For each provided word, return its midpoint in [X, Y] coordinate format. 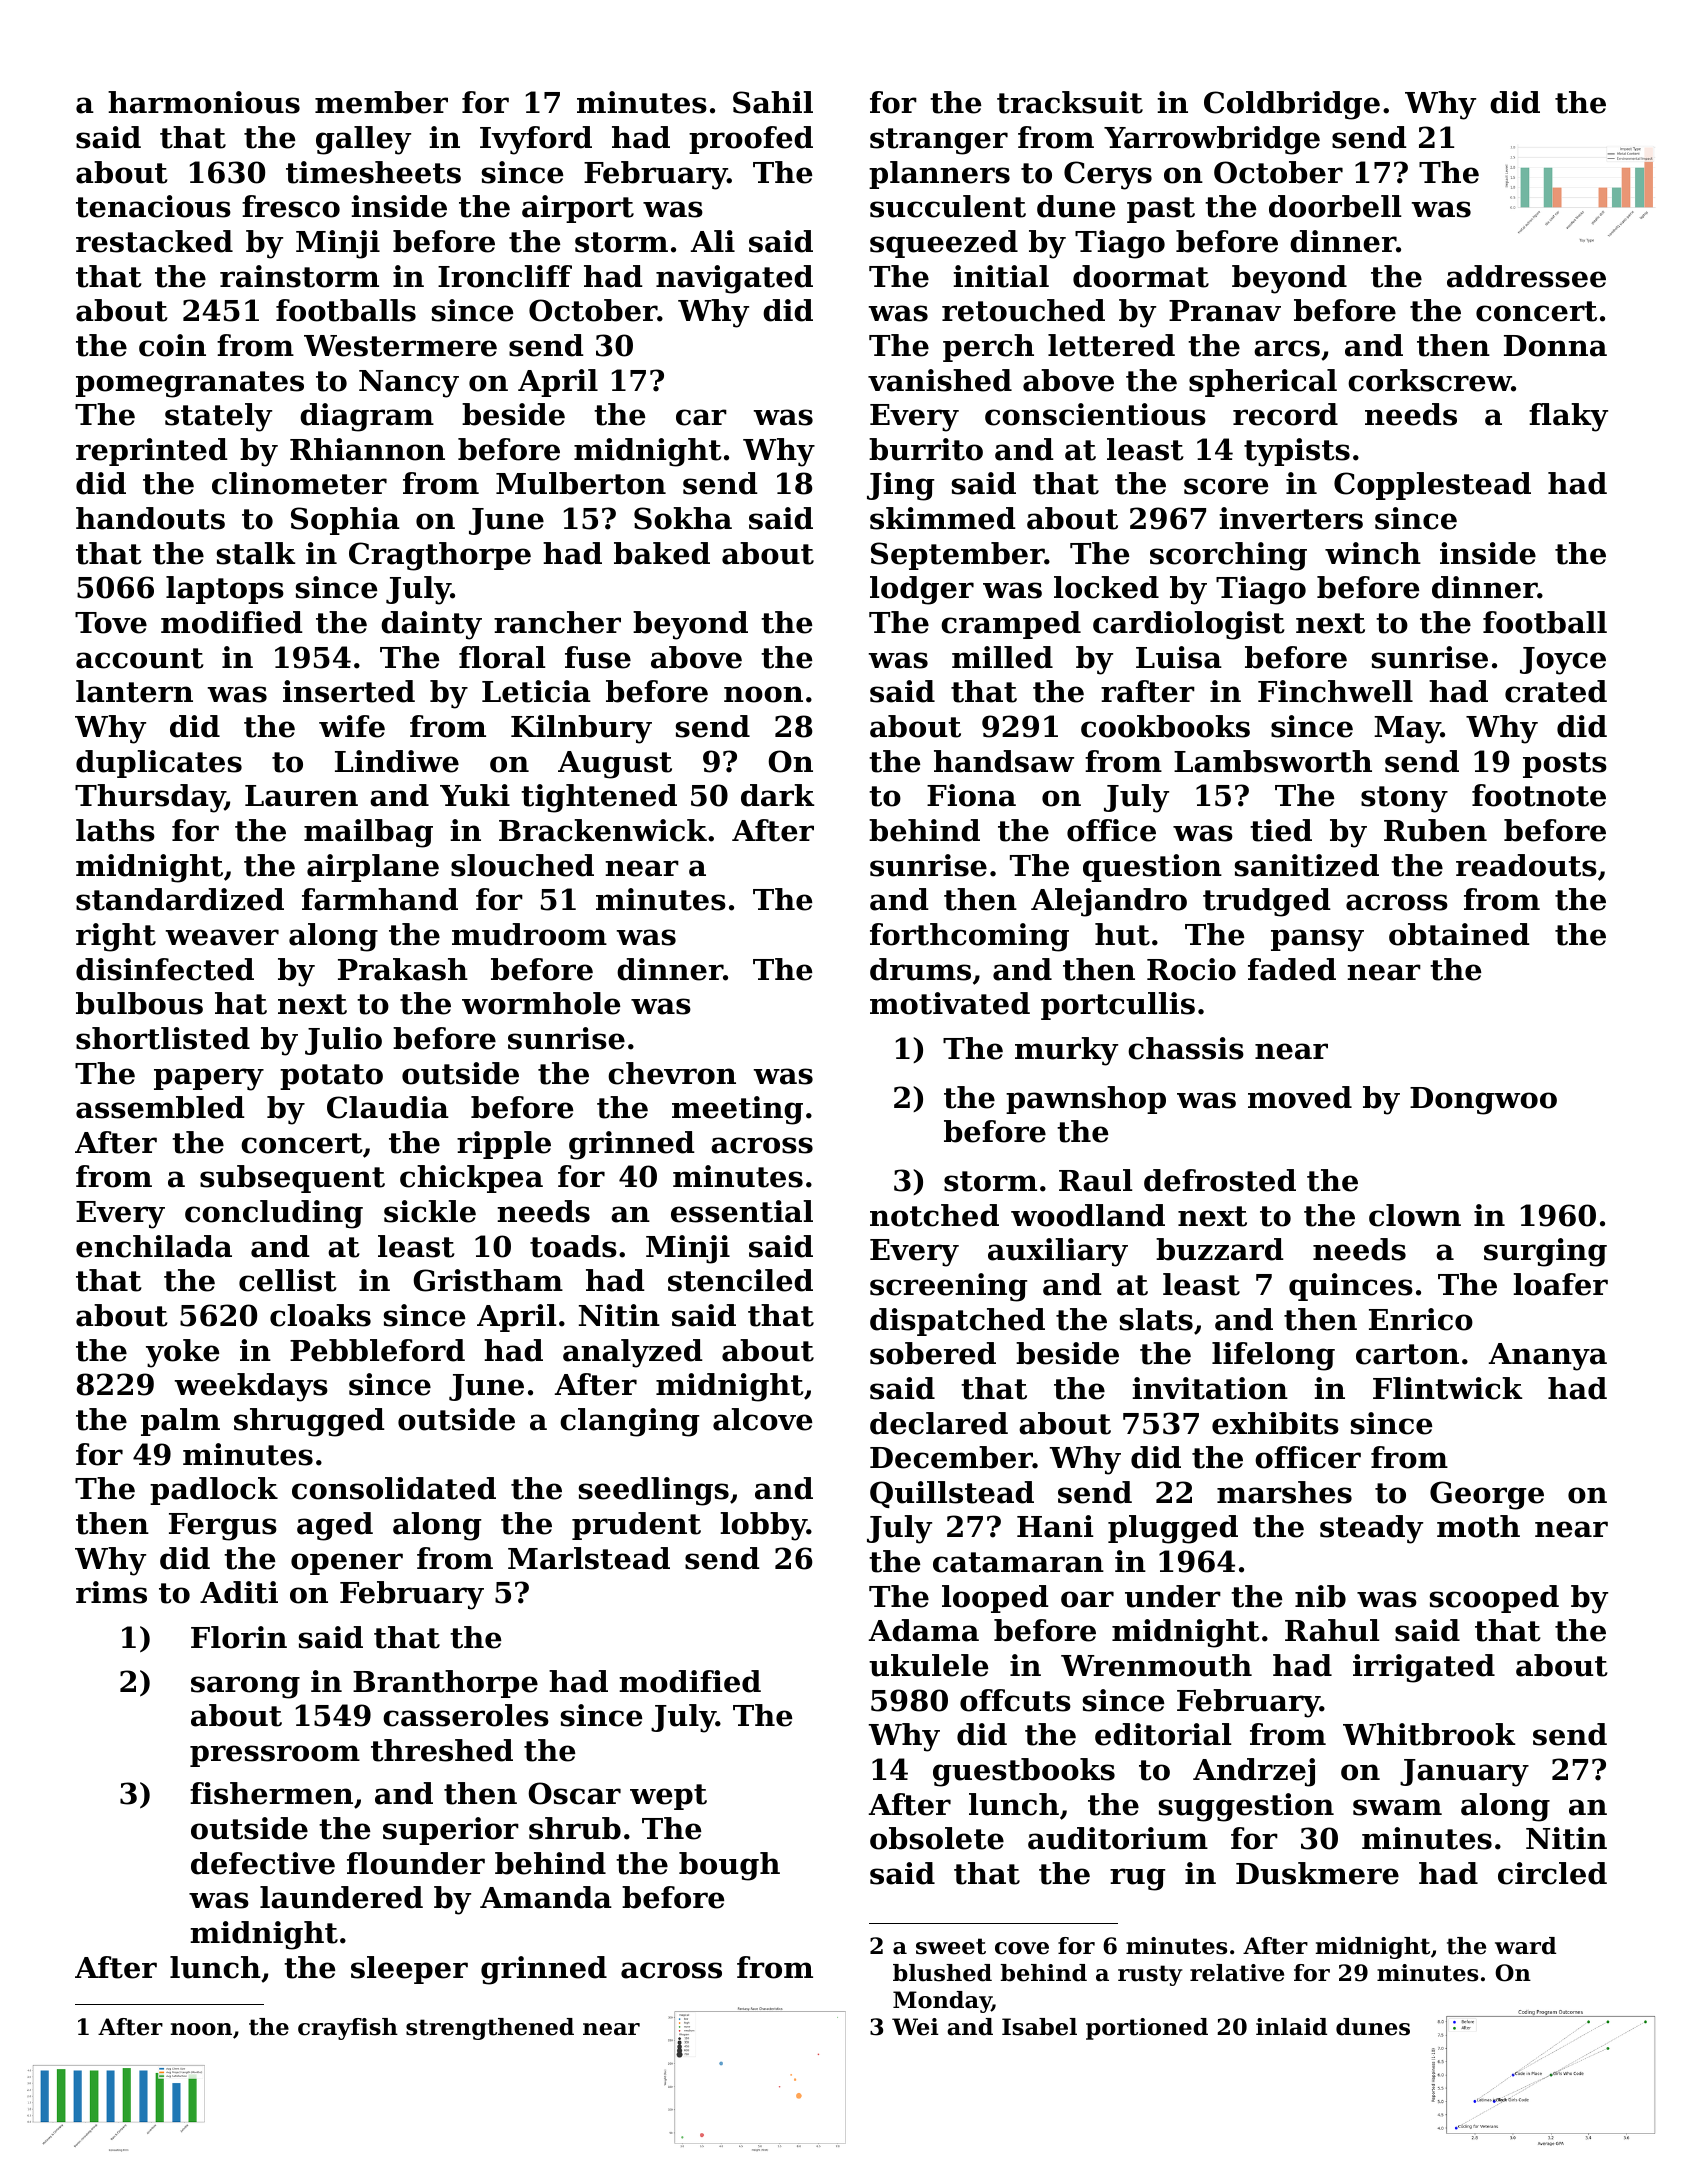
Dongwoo [1483, 1101]
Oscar [574, 1793]
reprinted [152, 452]
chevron [672, 1073]
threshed [442, 1750]
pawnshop [1086, 1100]
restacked [154, 241]
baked [662, 553]
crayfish [348, 2029]
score [1226, 486]
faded [1292, 969]
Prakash [403, 969]
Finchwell [1335, 691]
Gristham [488, 1280]
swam [1397, 1807]
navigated [734, 279]
